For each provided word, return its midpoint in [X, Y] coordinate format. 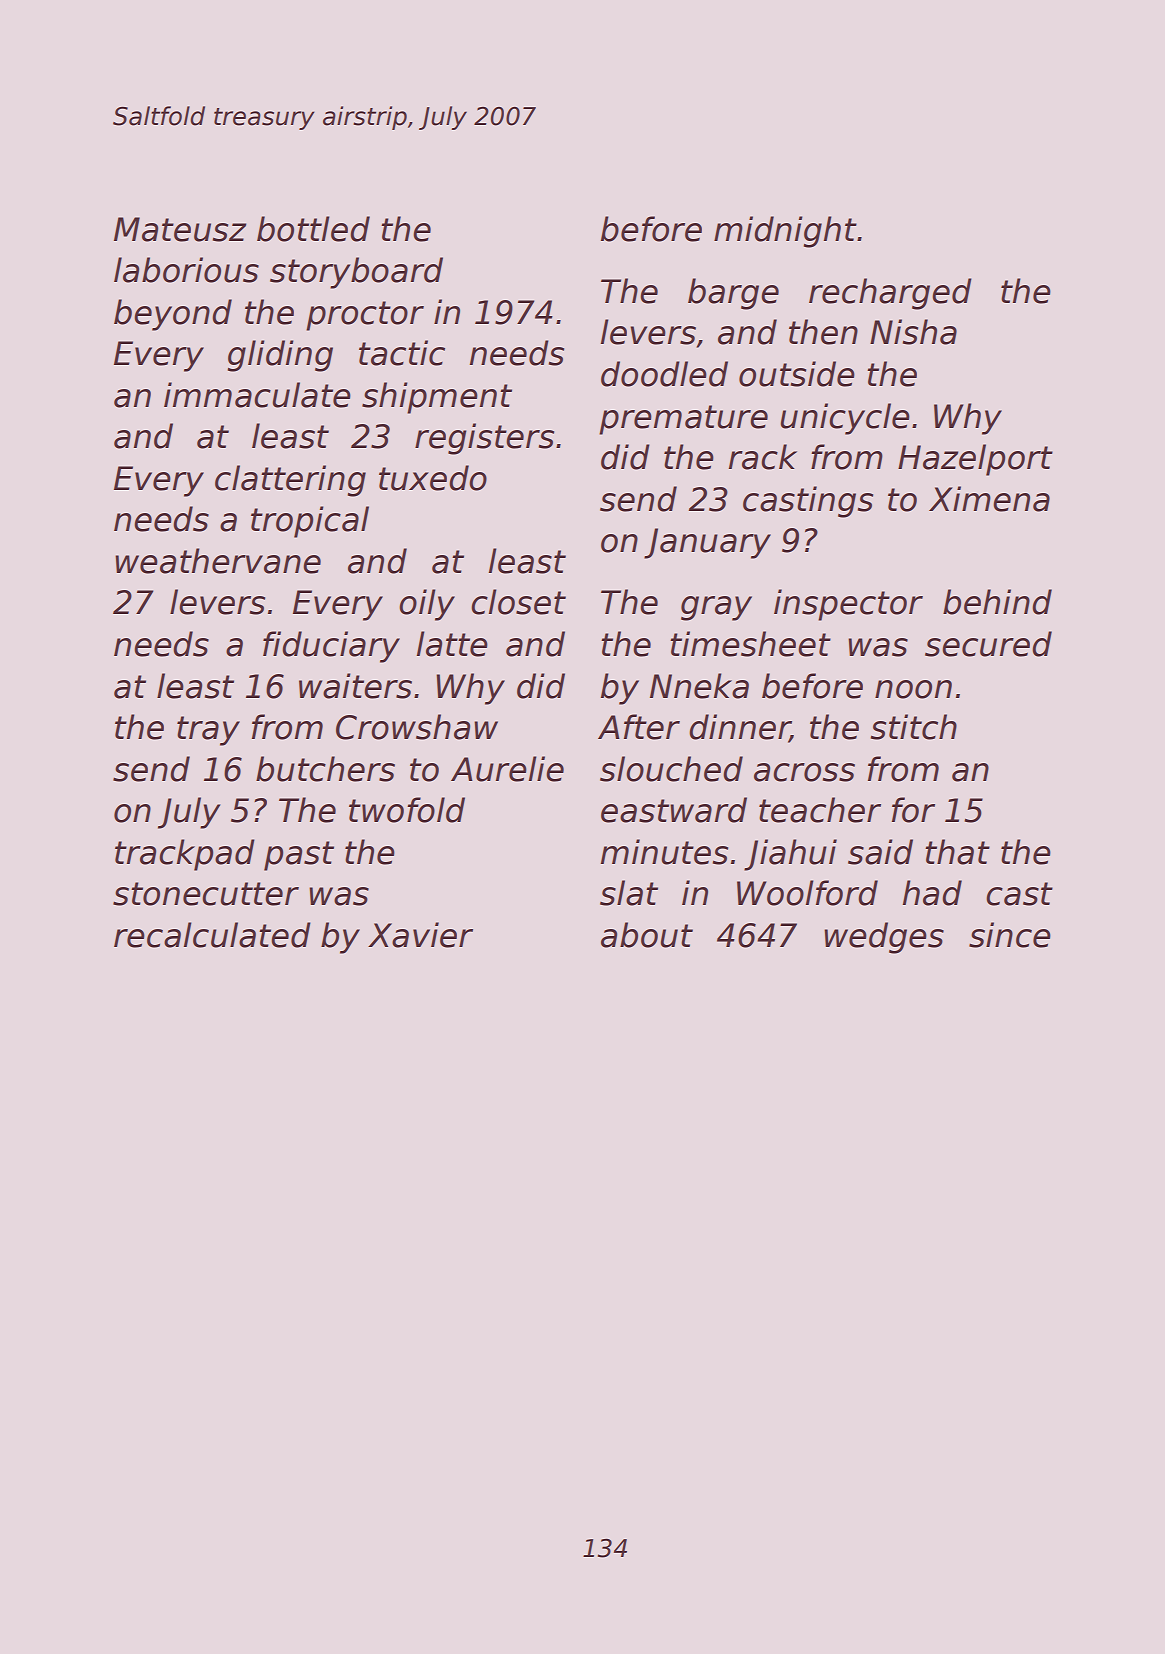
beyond [173, 315]
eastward [674, 810]
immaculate [257, 395]
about [647, 935]
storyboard [356, 273]
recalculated [212, 935]
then [823, 332]
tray [208, 731]
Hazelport [975, 460]
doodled [664, 374]
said [880, 852]
